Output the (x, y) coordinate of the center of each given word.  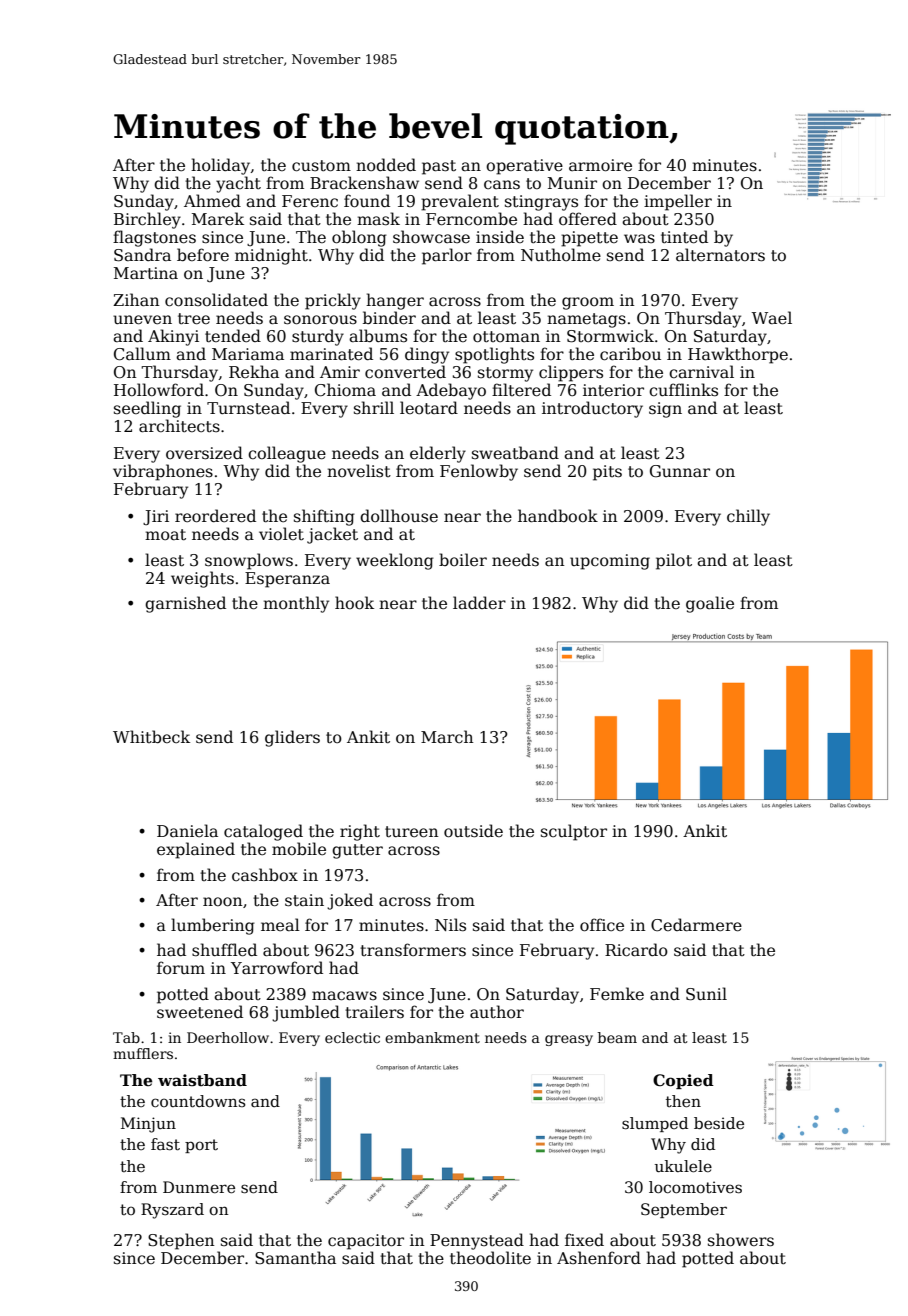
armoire (600, 165)
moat (165, 534)
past (439, 167)
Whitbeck (151, 736)
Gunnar (680, 471)
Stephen (181, 1241)
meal (280, 924)
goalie (710, 604)
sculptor (574, 832)
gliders (292, 738)
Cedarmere (696, 925)
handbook (558, 516)
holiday (221, 166)
